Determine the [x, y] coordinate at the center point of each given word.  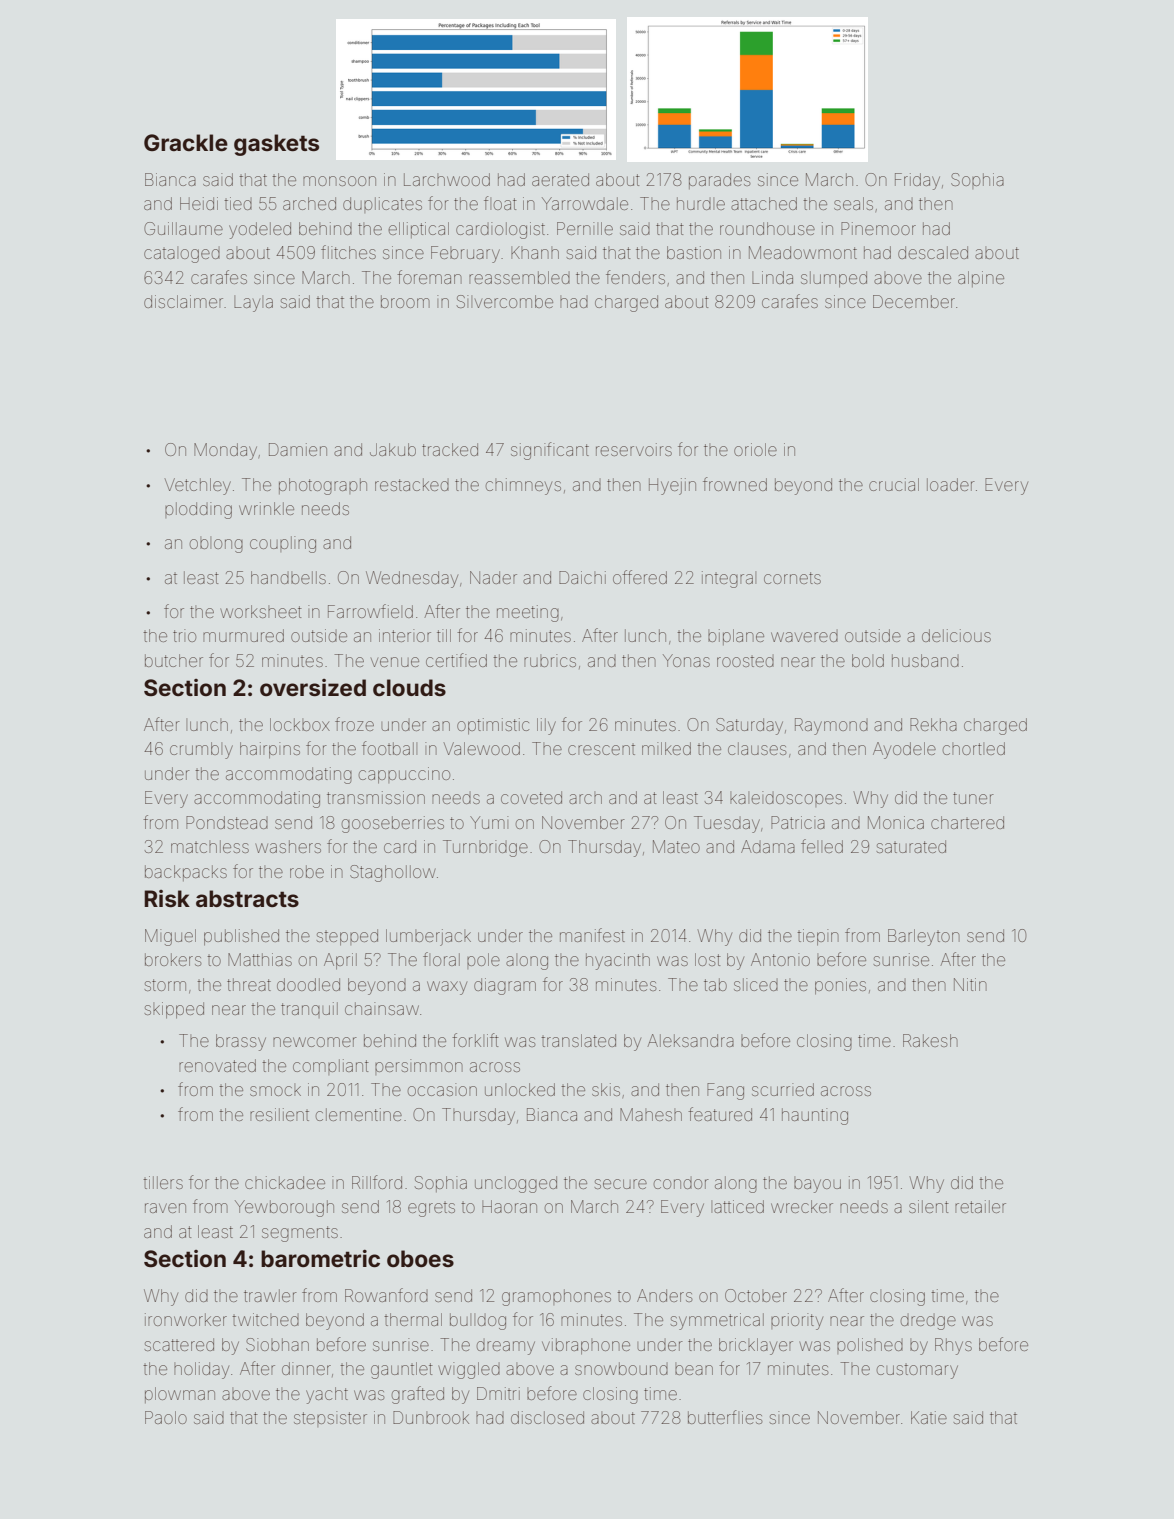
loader [951, 484]
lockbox [300, 724]
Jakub [393, 449]
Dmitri [498, 1393]
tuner [973, 798]
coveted [531, 797]
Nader [493, 577]
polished [870, 1346]
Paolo [166, 1417]
